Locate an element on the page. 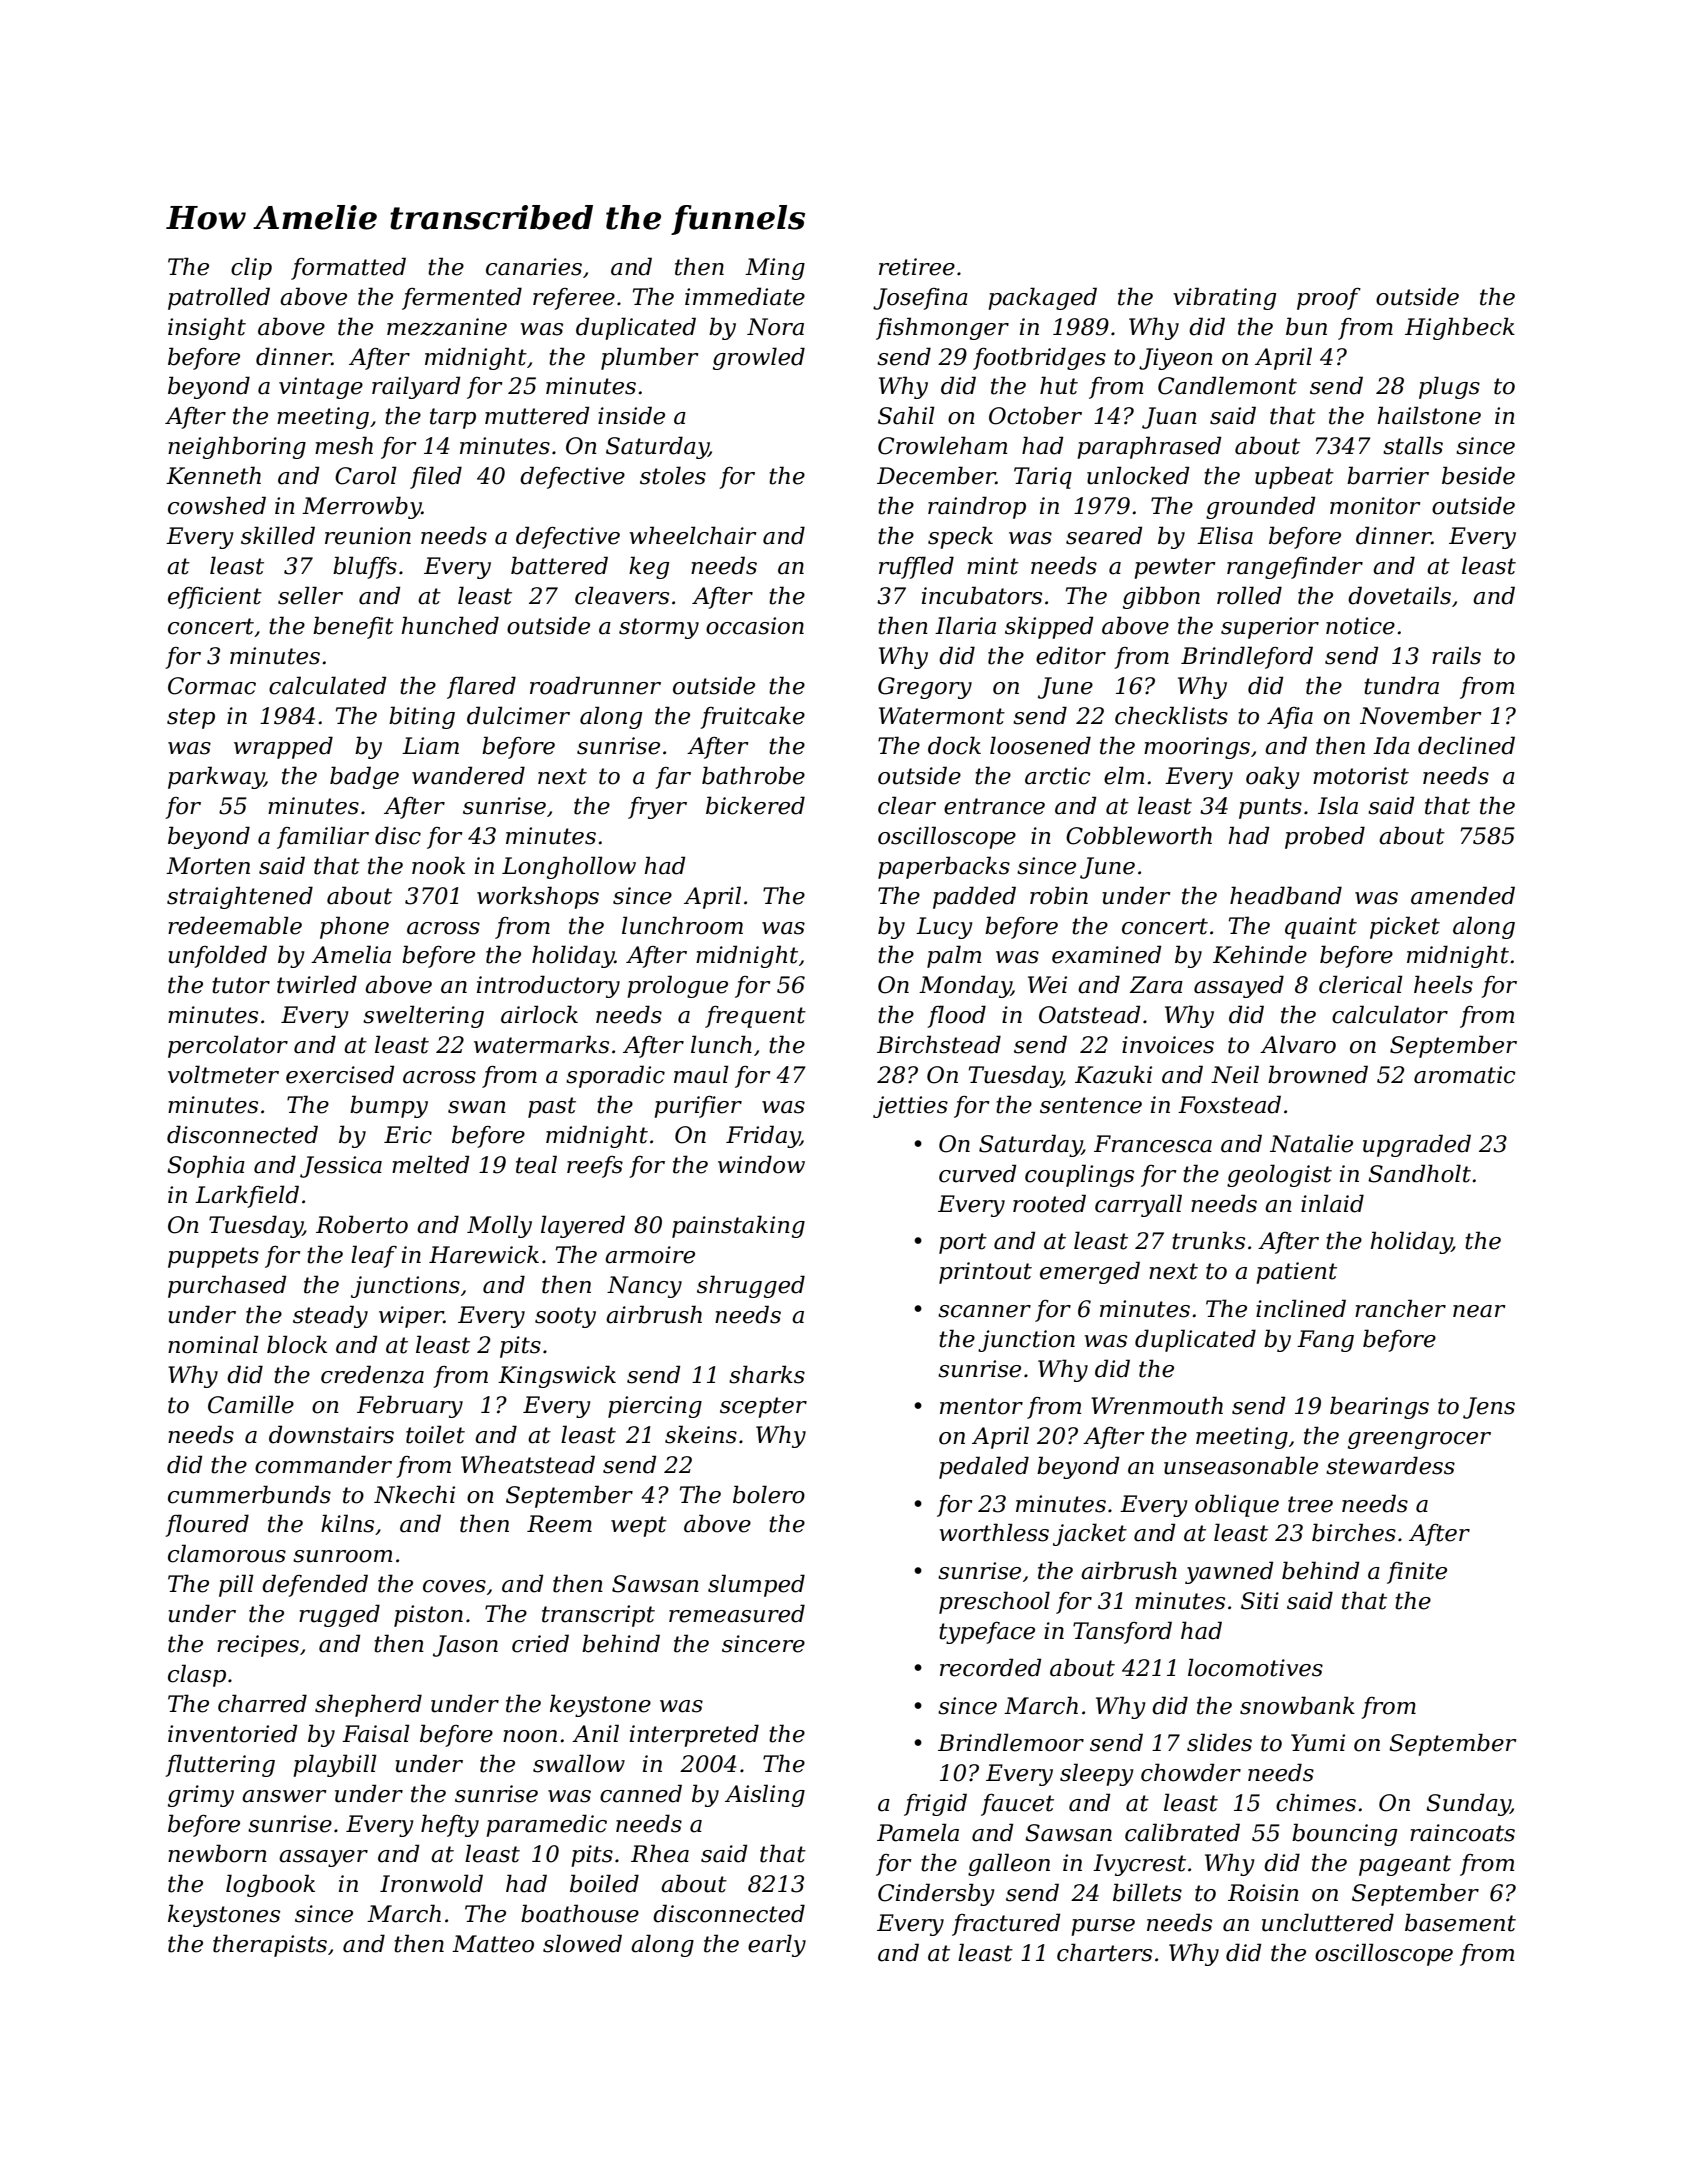 The image size is (1683, 2178). jacket is located at coordinates (1090, 1534).
